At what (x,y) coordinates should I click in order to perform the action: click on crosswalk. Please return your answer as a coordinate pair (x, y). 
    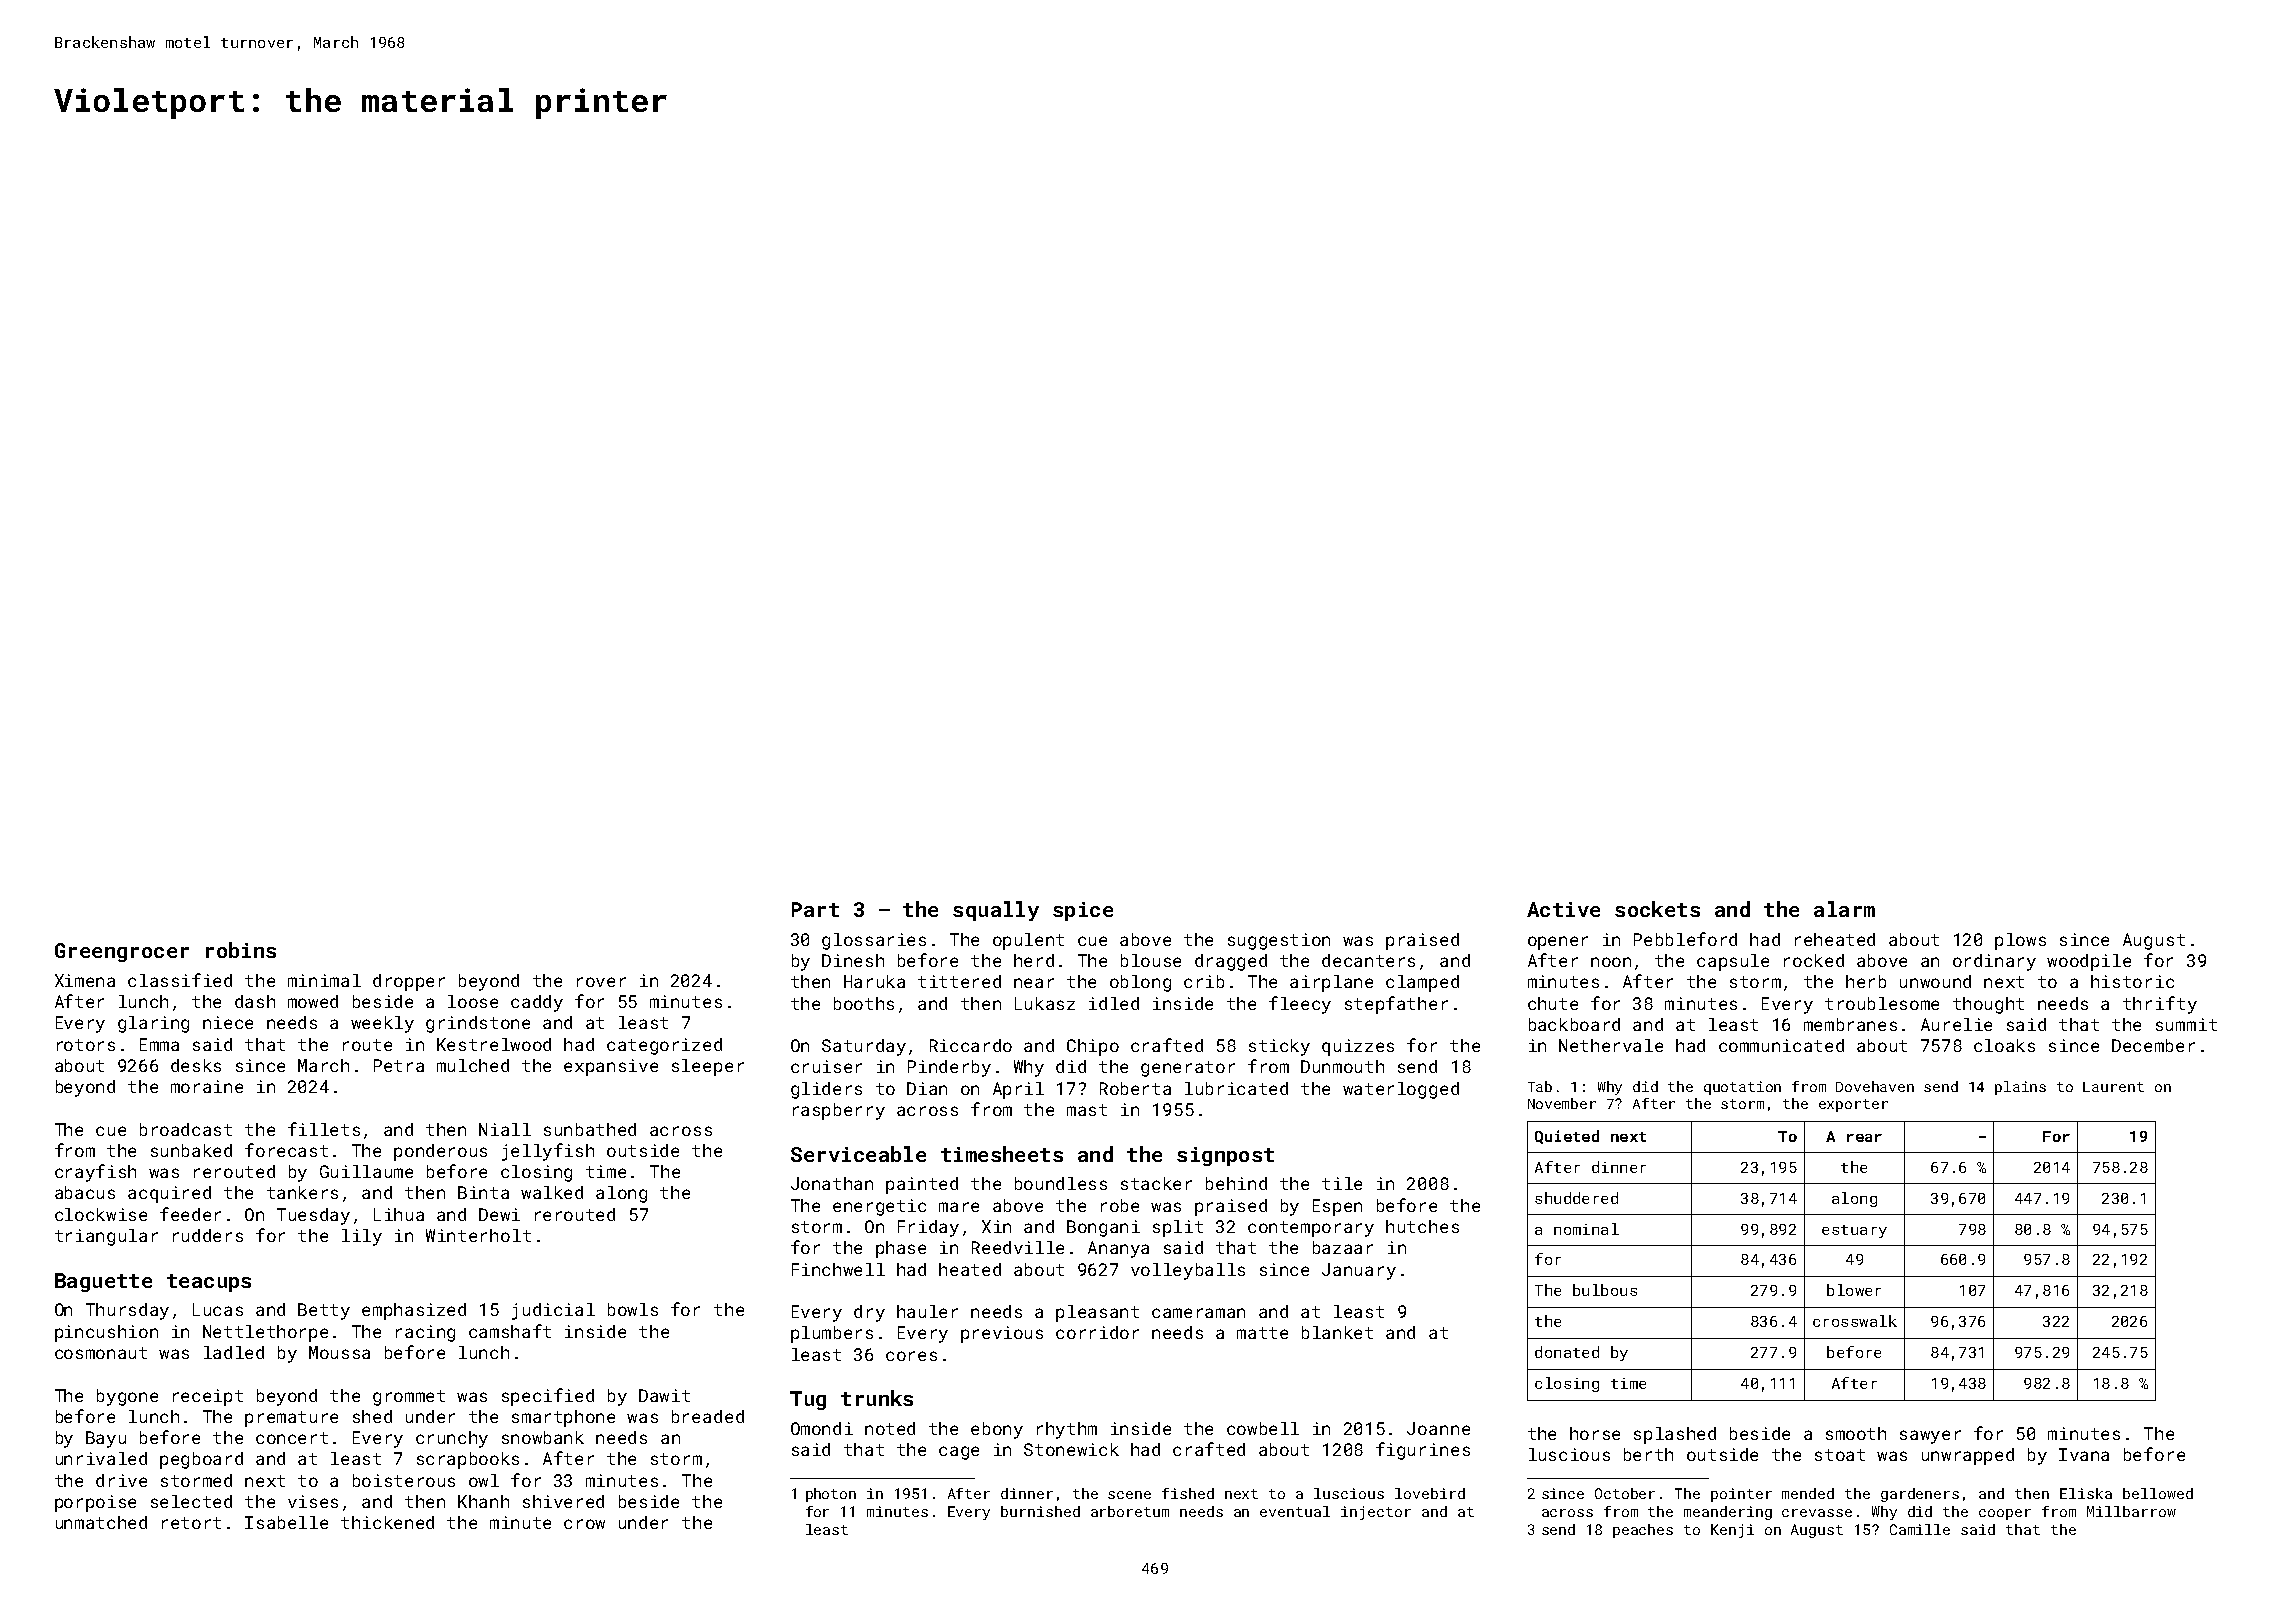
    Looking at the image, I should click on (1855, 1321).
